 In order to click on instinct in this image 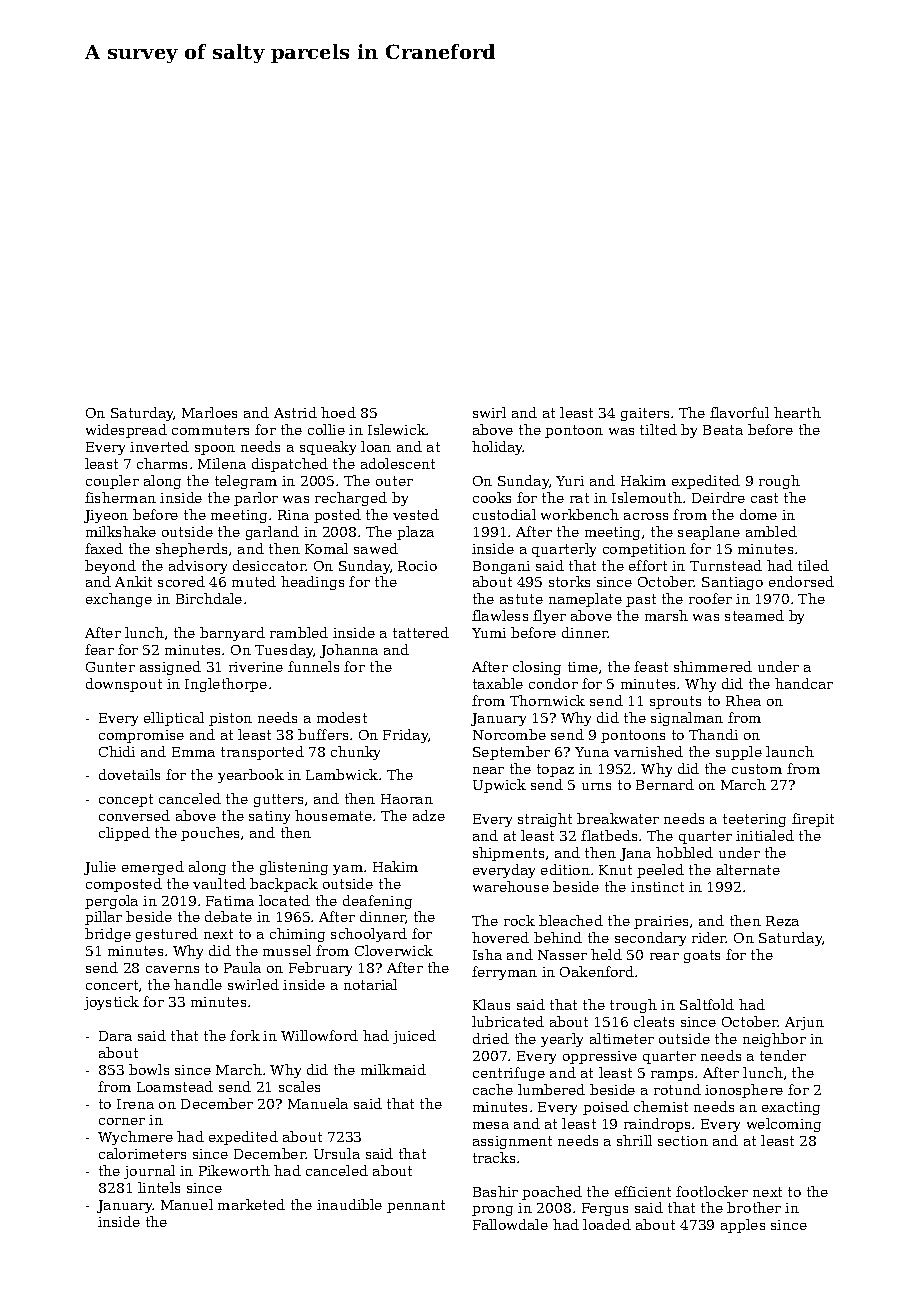, I will do `click(657, 887)`.
